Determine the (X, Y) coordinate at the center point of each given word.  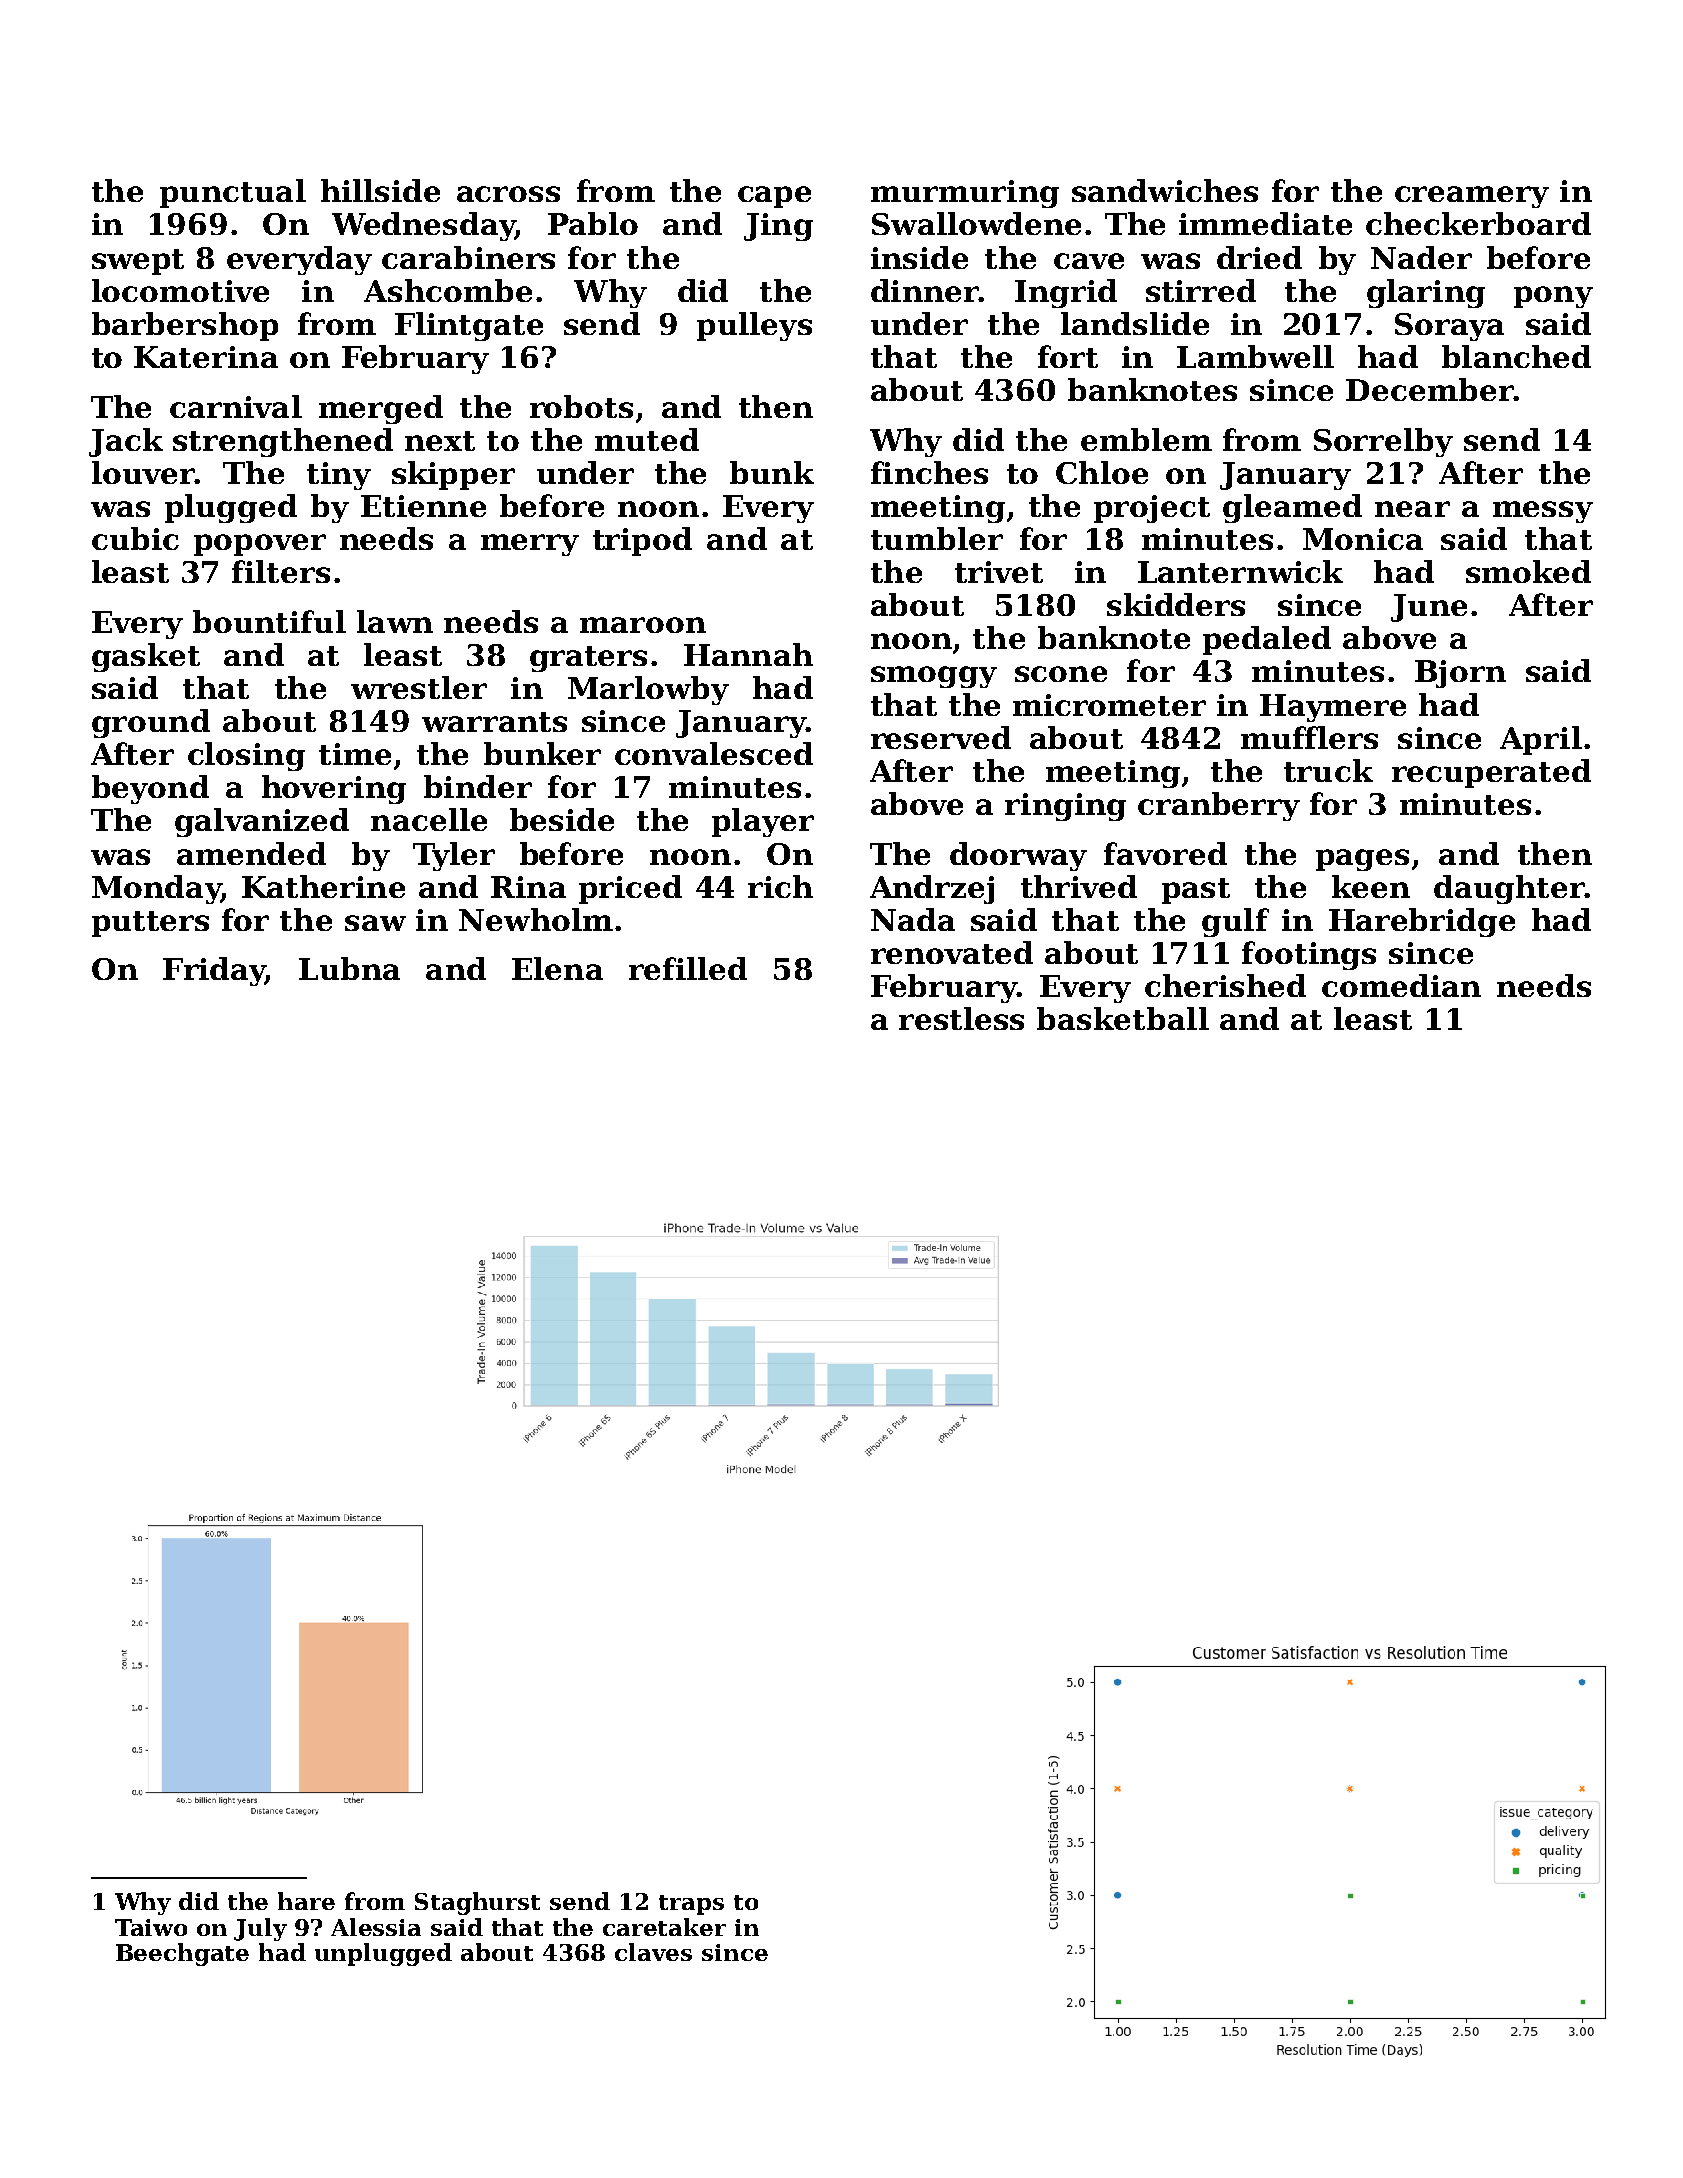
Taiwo (151, 1927)
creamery (1472, 197)
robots (581, 406)
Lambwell (1255, 356)
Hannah (748, 654)
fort (1068, 356)
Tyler (454, 856)
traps (691, 1905)
